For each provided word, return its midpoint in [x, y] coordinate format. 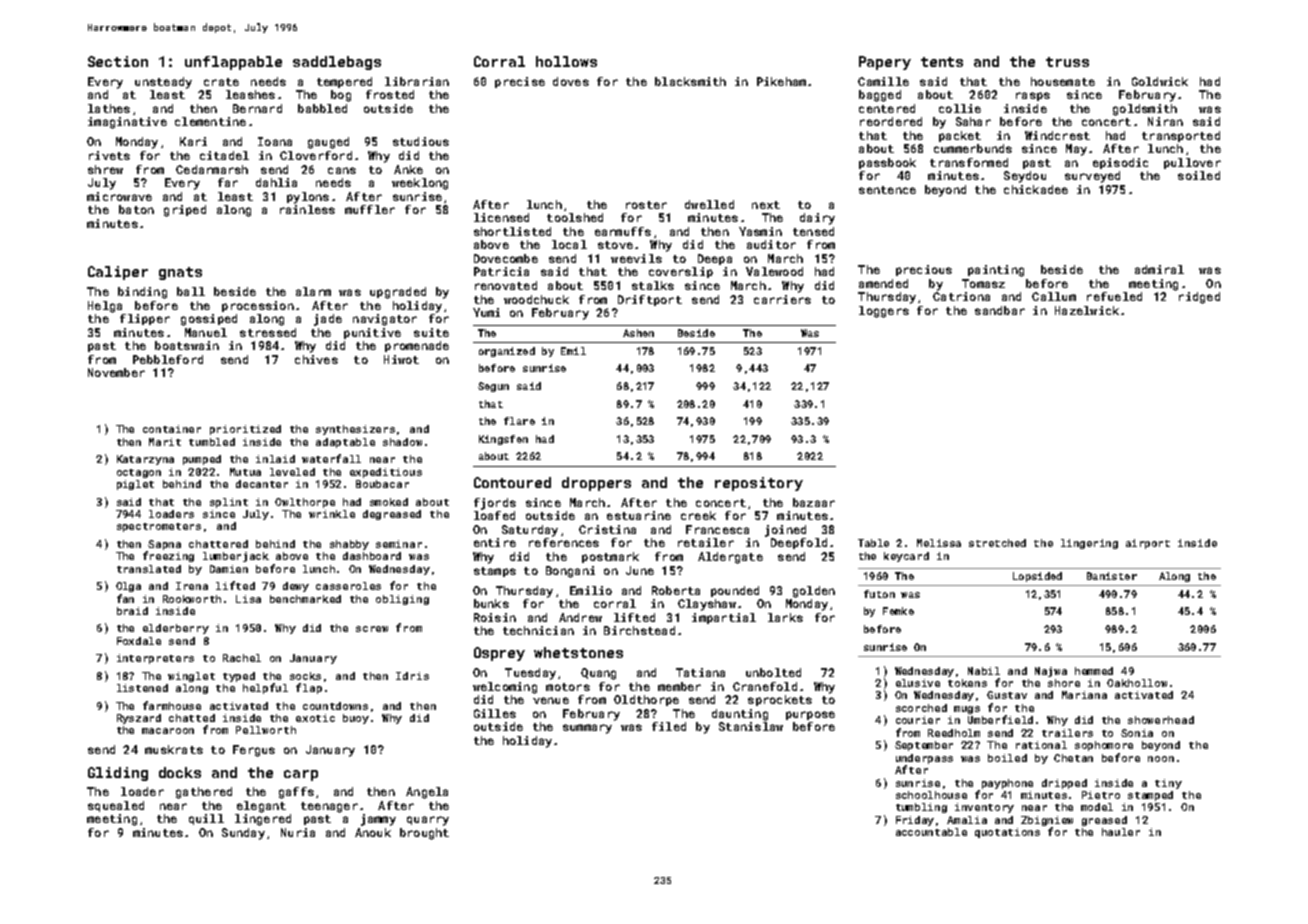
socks [305, 676]
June [640, 570]
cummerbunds [973, 148]
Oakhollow [1137, 683]
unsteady [163, 83]
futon [879, 594]
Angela [427, 793]
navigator [385, 320]
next [766, 205]
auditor [771, 244]
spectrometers [159, 527]
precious [924, 270]
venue [551, 700]
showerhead [1161, 720]
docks [180, 772]
